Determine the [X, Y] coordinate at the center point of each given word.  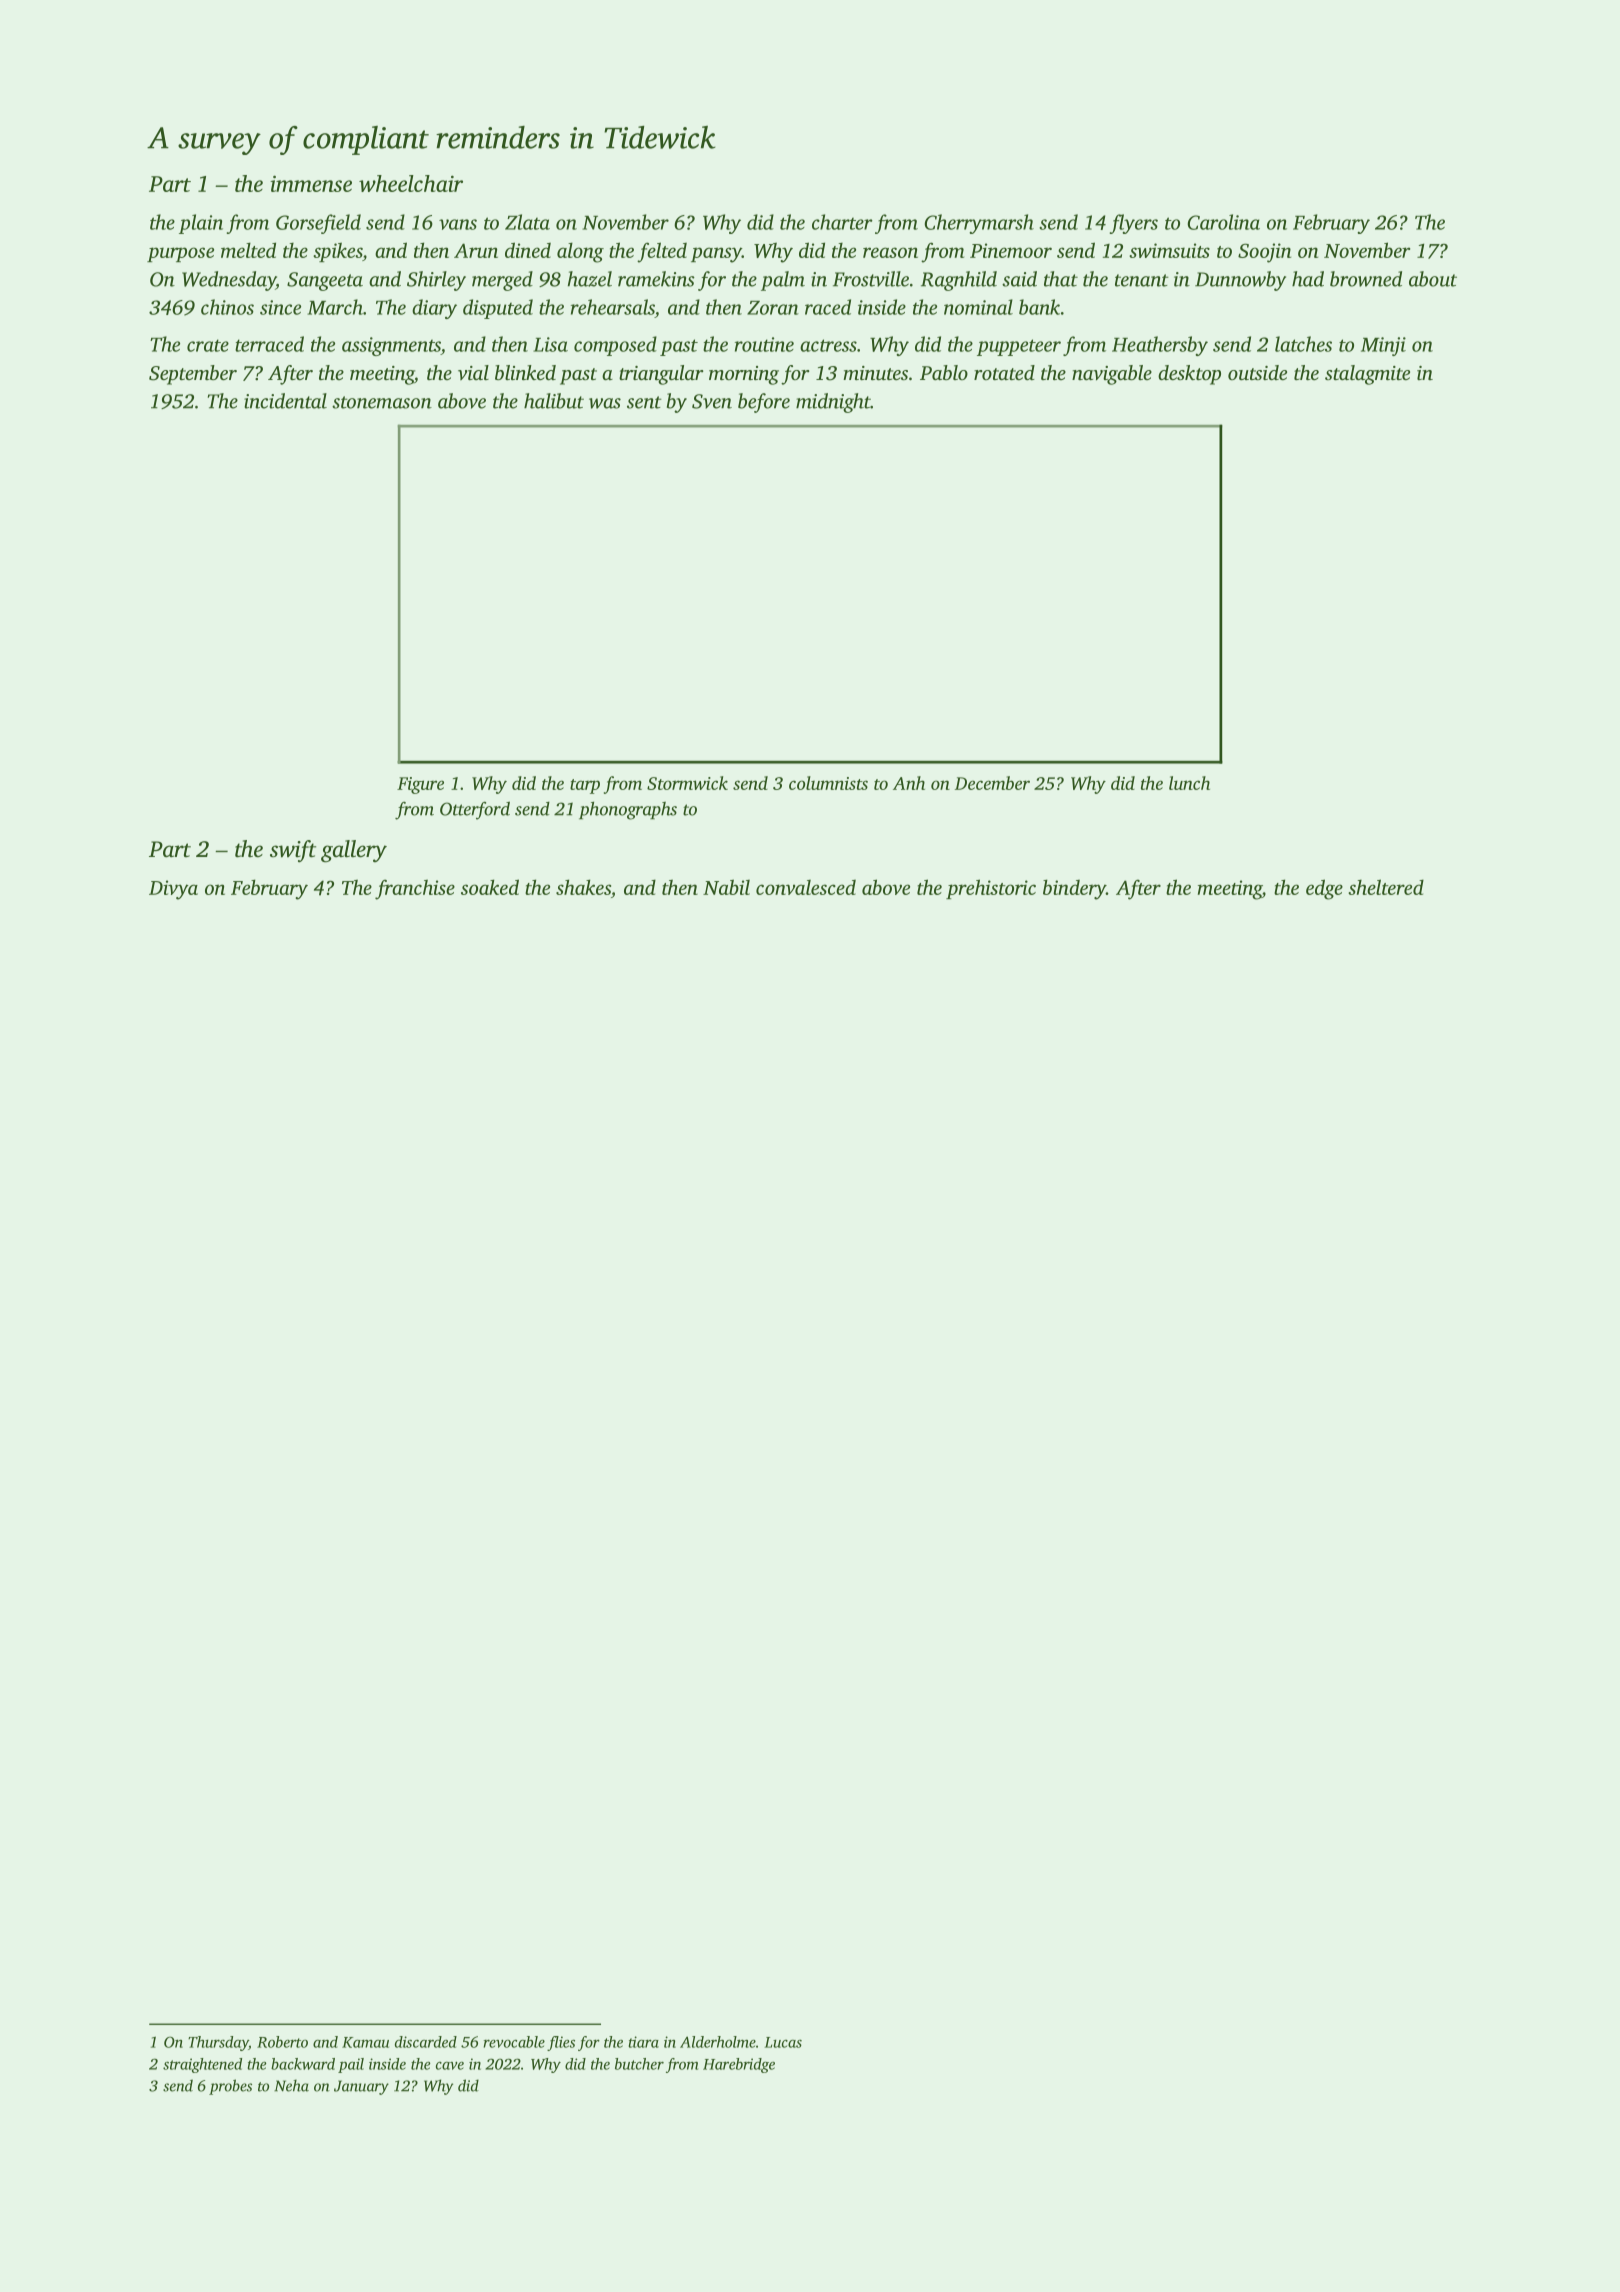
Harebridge [739, 2065]
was [605, 403]
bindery [1074, 889]
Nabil [726, 887]
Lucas [783, 2042]
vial [473, 372]
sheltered [1386, 887]
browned [1366, 279]
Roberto [282, 2042]
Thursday [218, 2043]
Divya [173, 890]
